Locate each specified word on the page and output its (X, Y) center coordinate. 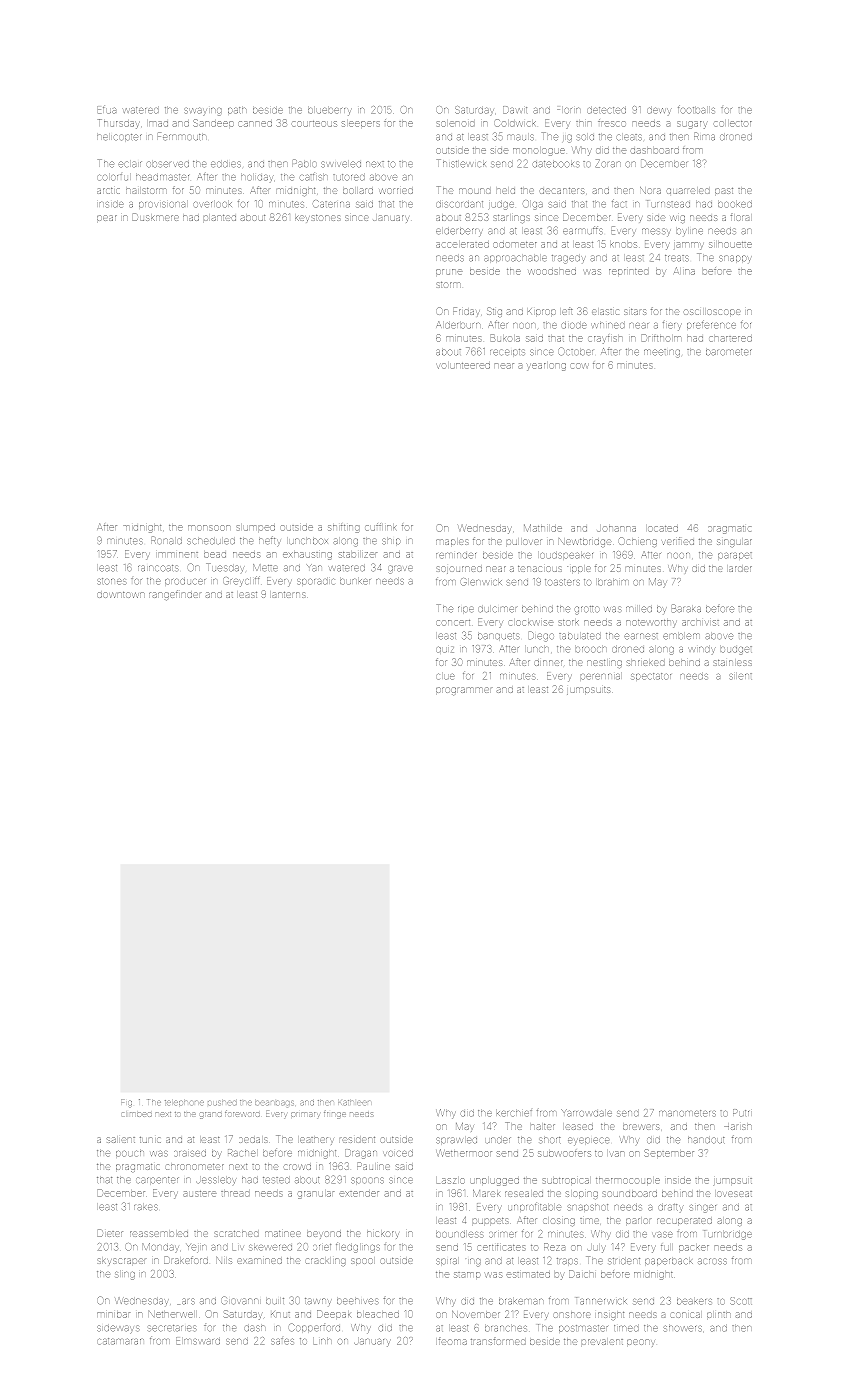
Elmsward (198, 1341)
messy (656, 232)
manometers (687, 1113)
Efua (106, 110)
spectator (651, 676)
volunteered (464, 366)
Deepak (334, 1314)
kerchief (514, 1113)
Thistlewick (462, 163)
